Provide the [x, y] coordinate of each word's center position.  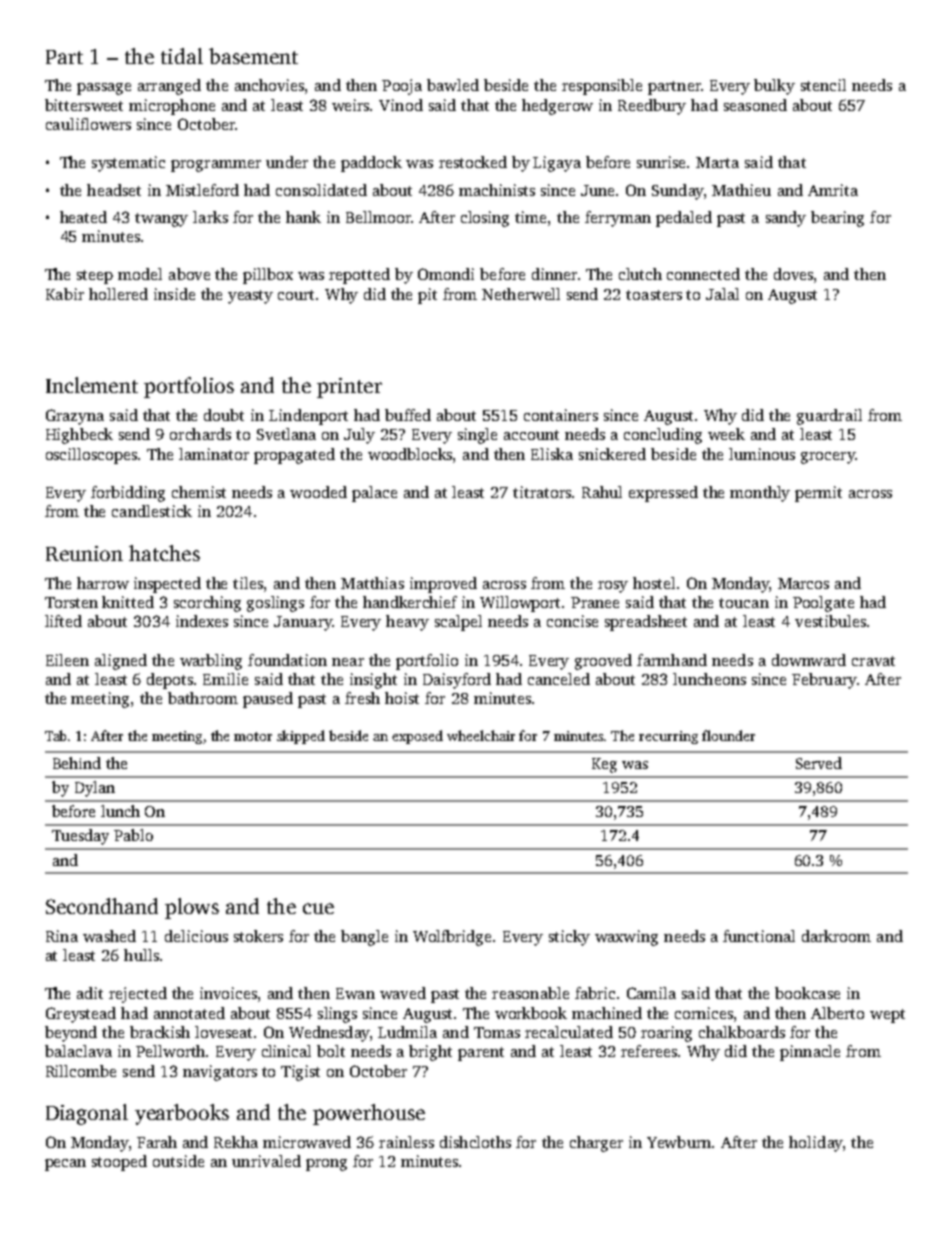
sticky [569, 938]
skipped [301, 737]
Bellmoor [378, 217]
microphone [172, 107]
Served [819, 763]
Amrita [833, 190]
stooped [119, 1163]
